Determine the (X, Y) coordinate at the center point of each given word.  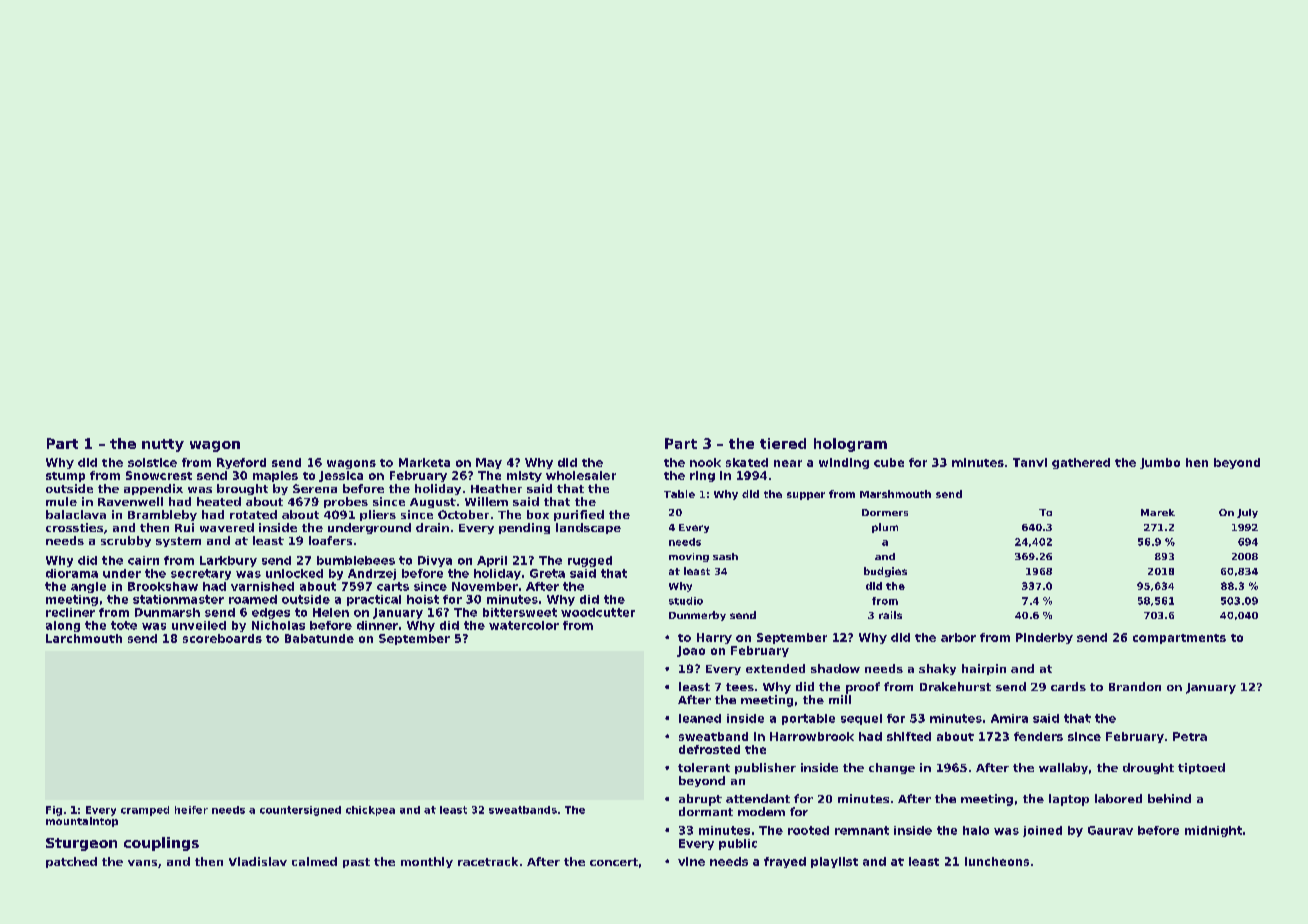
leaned (700, 718)
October (463, 514)
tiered (783, 443)
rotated (253, 514)
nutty (163, 445)
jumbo (1160, 463)
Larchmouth (84, 638)
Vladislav (258, 861)
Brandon (1135, 686)
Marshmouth (895, 494)
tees (740, 687)
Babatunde (319, 638)
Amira (1009, 718)
